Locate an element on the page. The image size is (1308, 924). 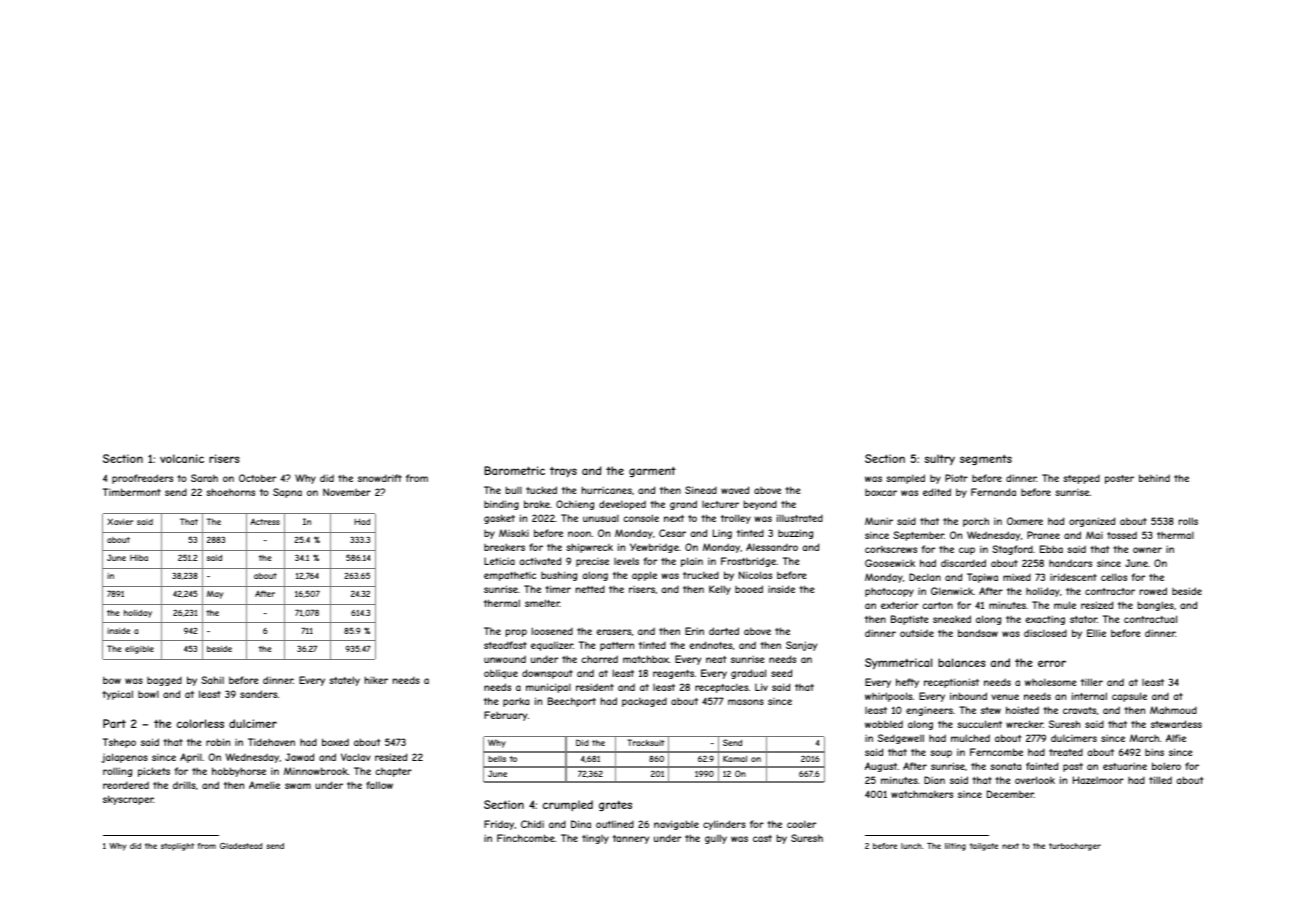
volcanic is located at coordinates (182, 458).
